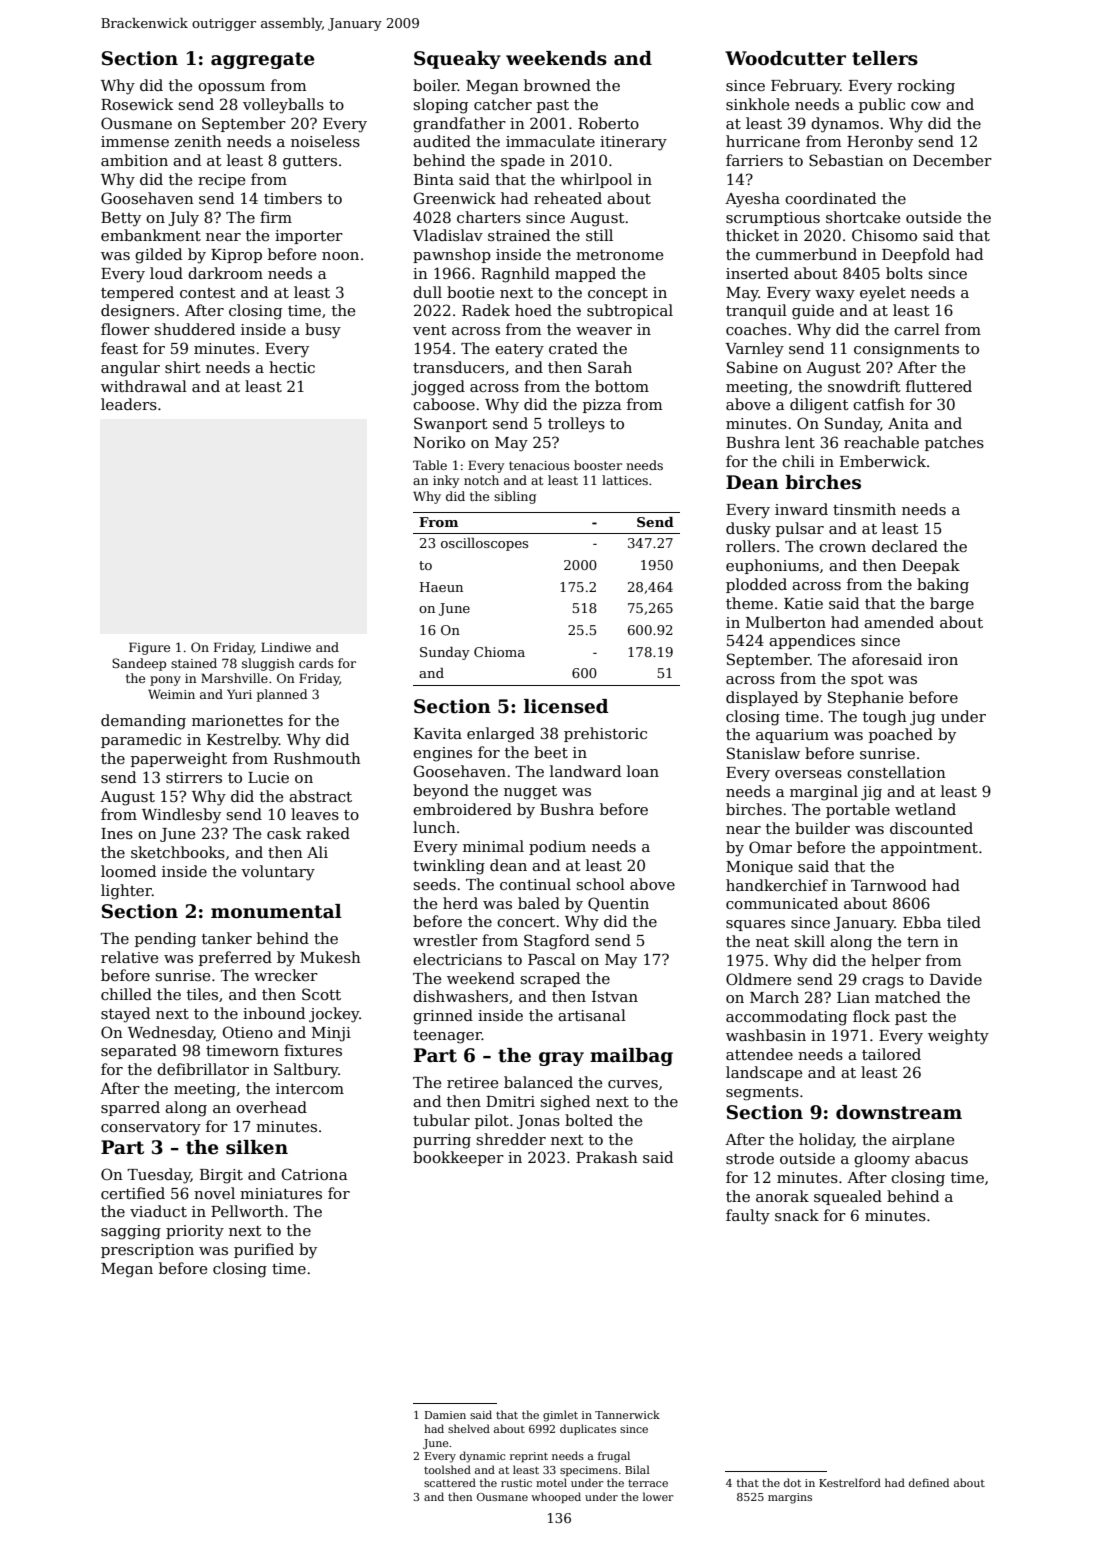 The image size is (1093, 1546). I want to click on electricians, so click(457, 959).
